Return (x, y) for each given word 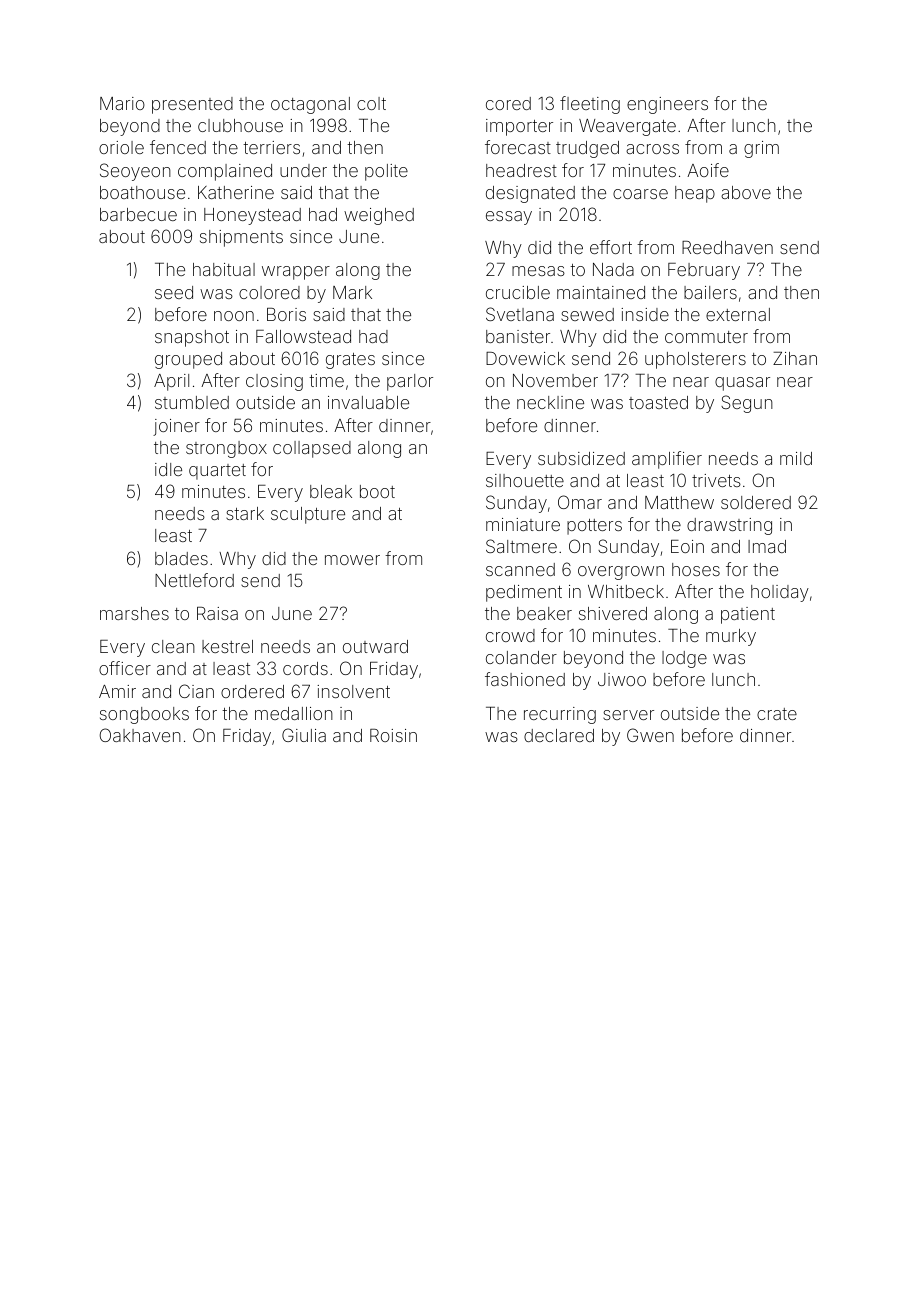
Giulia (304, 735)
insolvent (353, 691)
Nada (613, 269)
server (628, 715)
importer (519, 127)
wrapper (296, 273)
